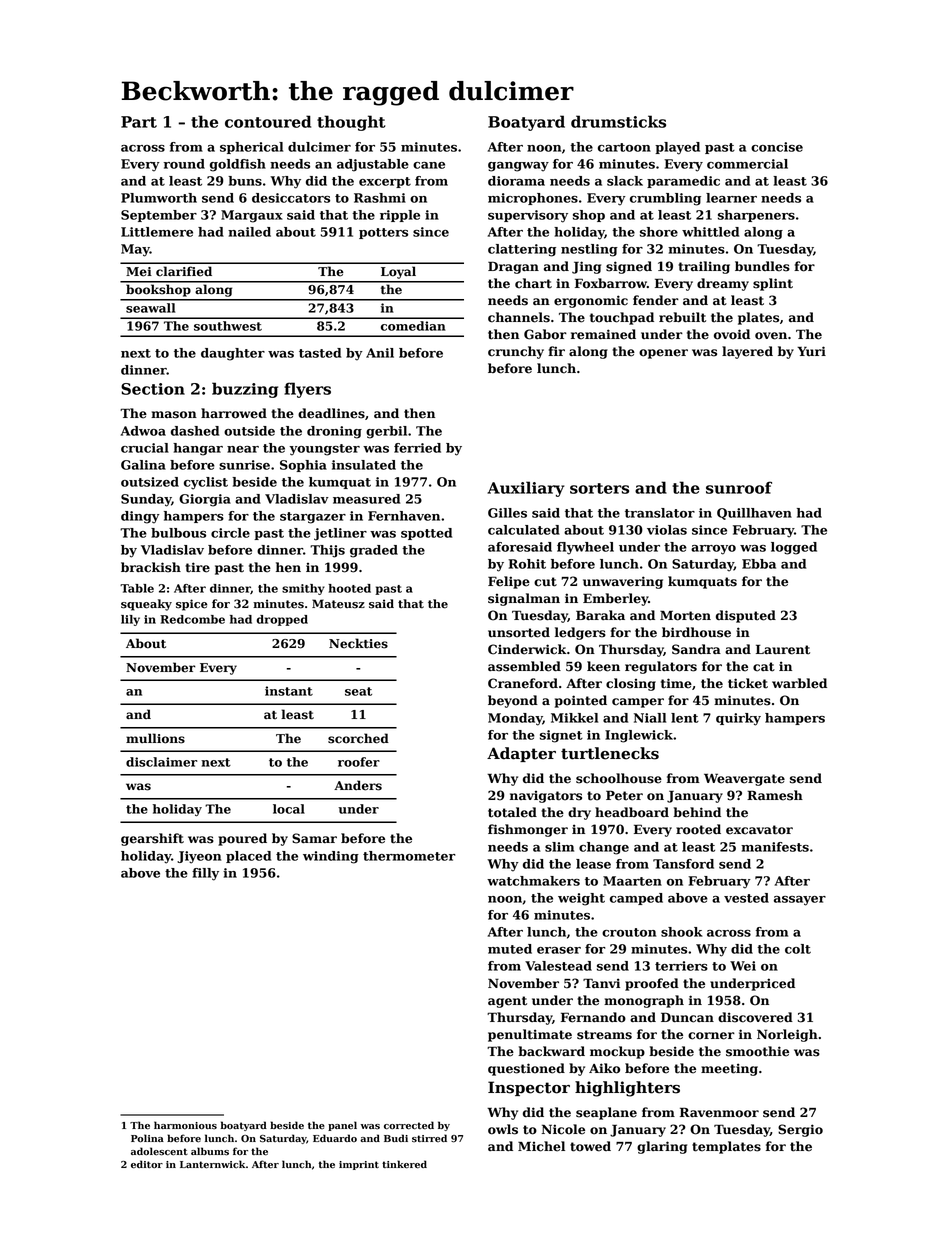 Image resolution: width=952 pixels, height=1233 pixels. Describe the element at coordinates (777, 147) in the page. I see `concise` at that location.
